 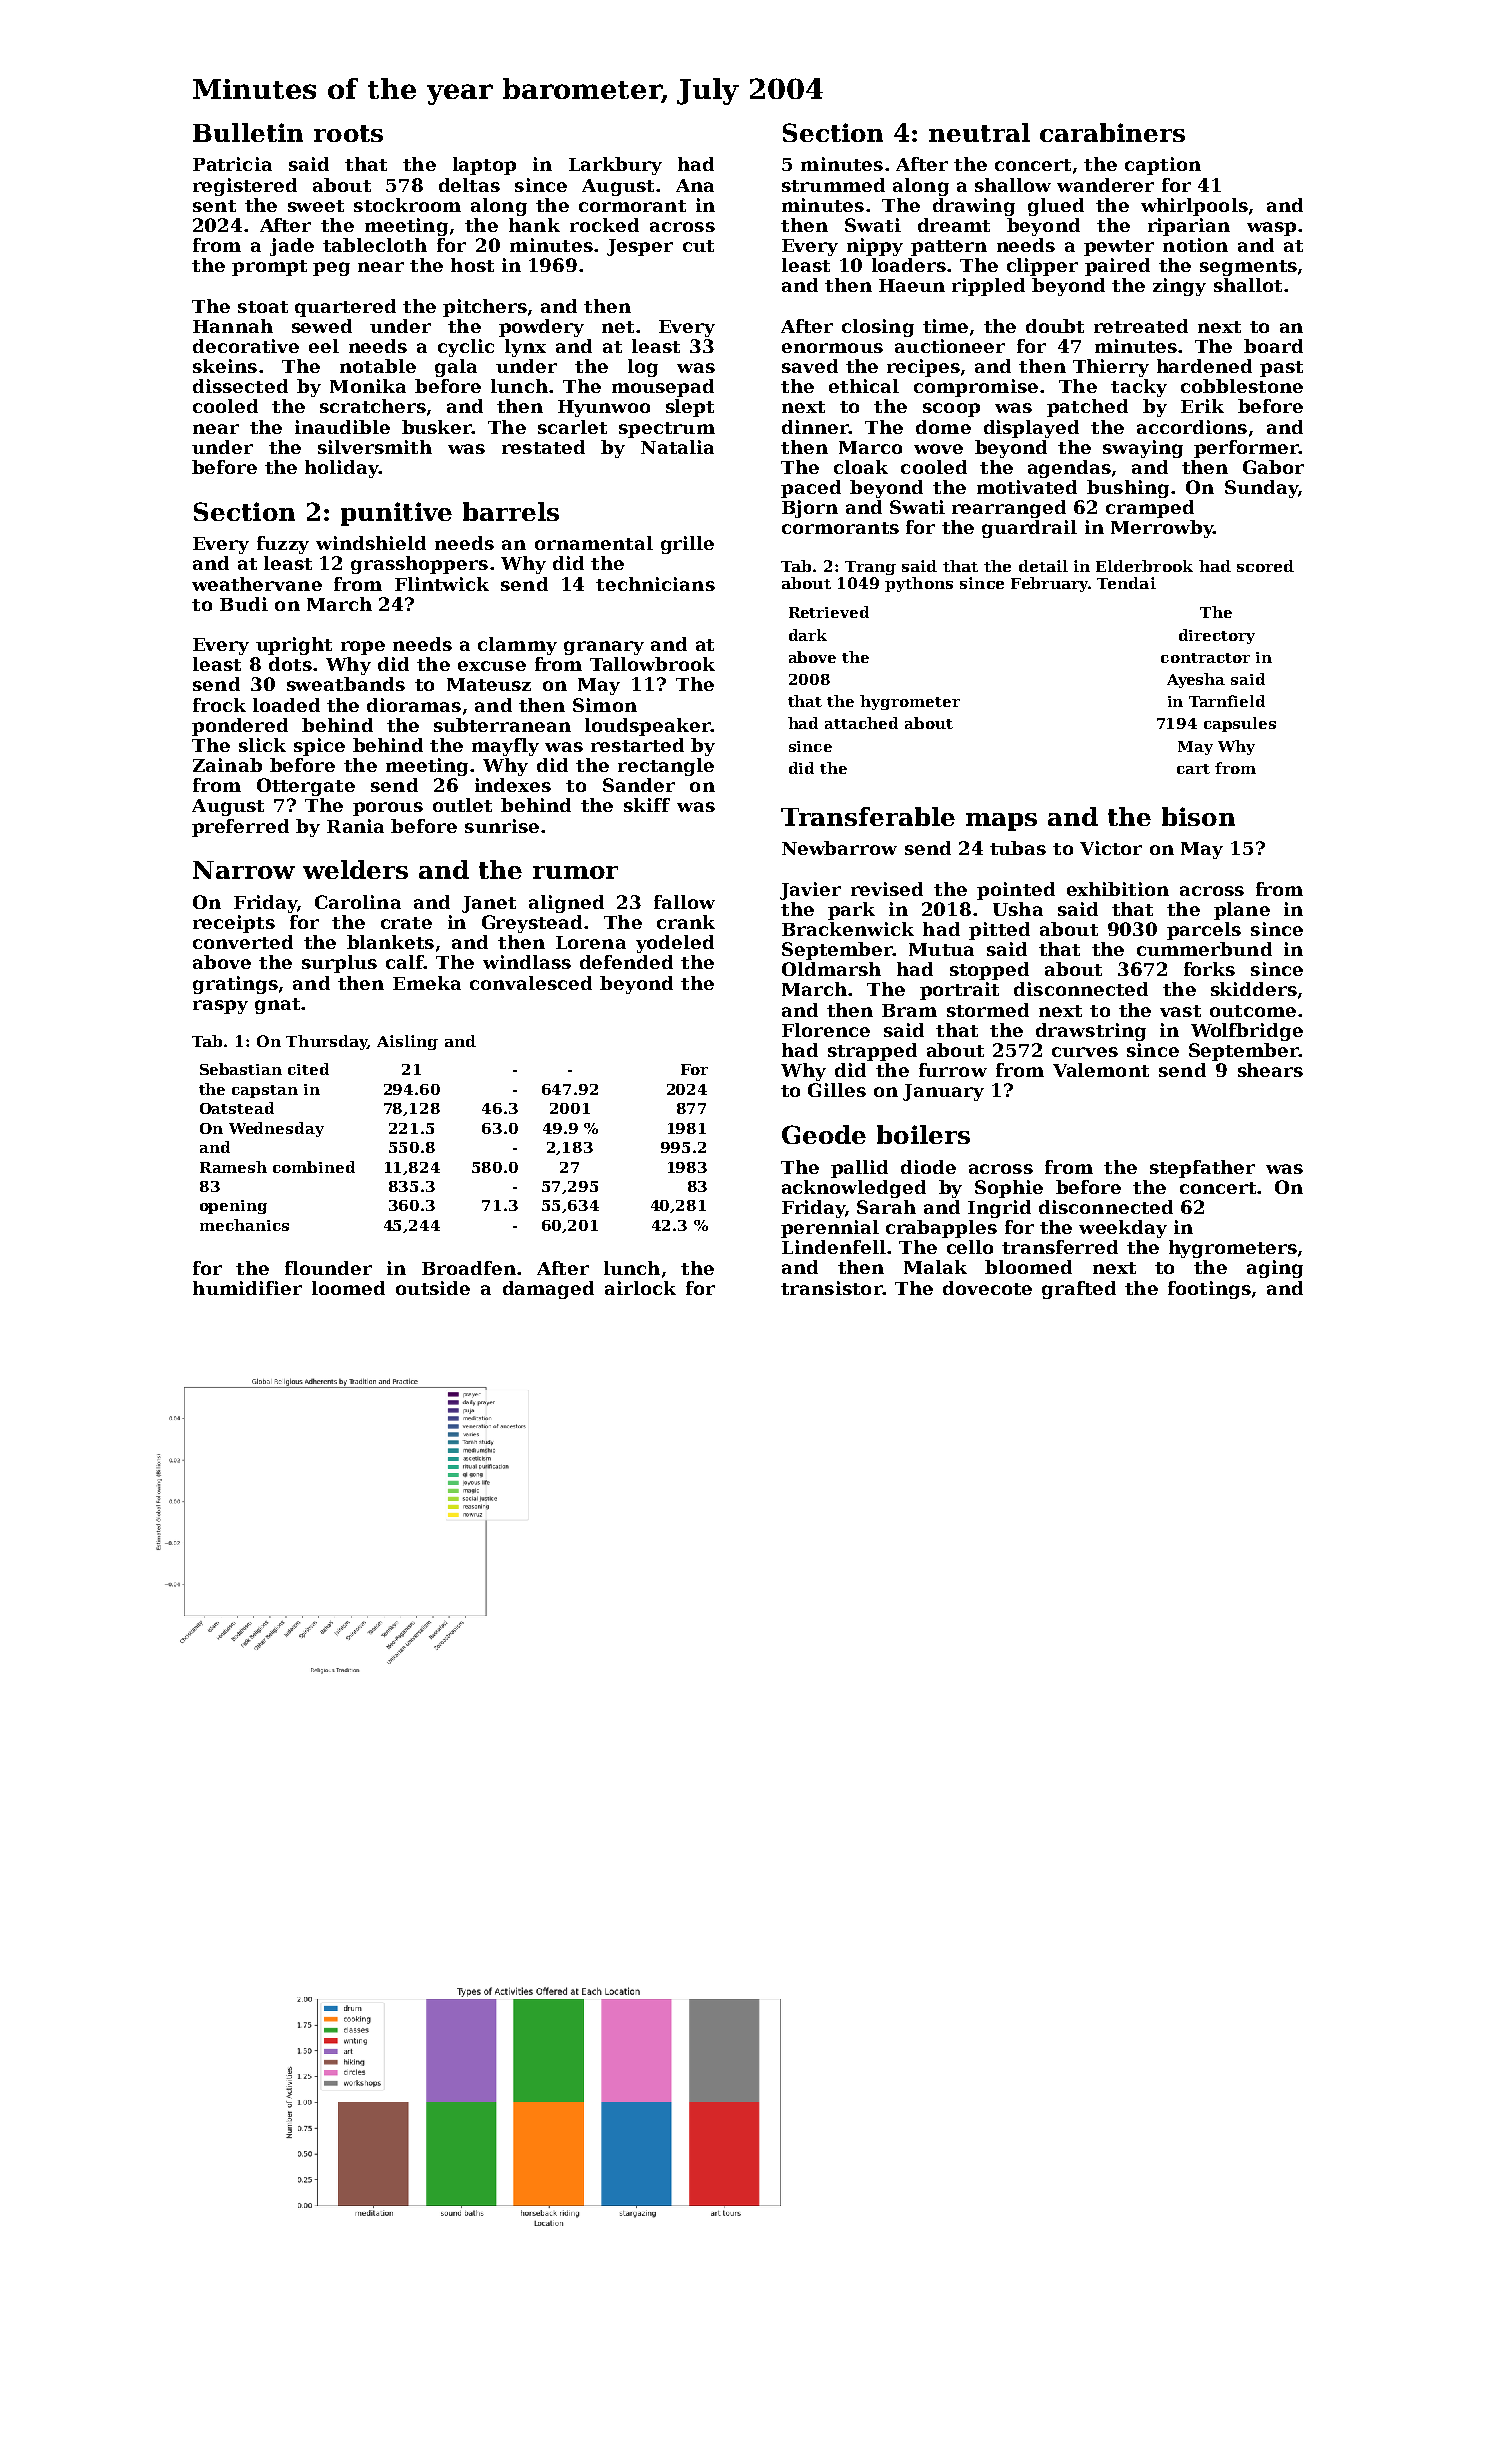 I want to click on prompt, so click(x=269, y=268).
